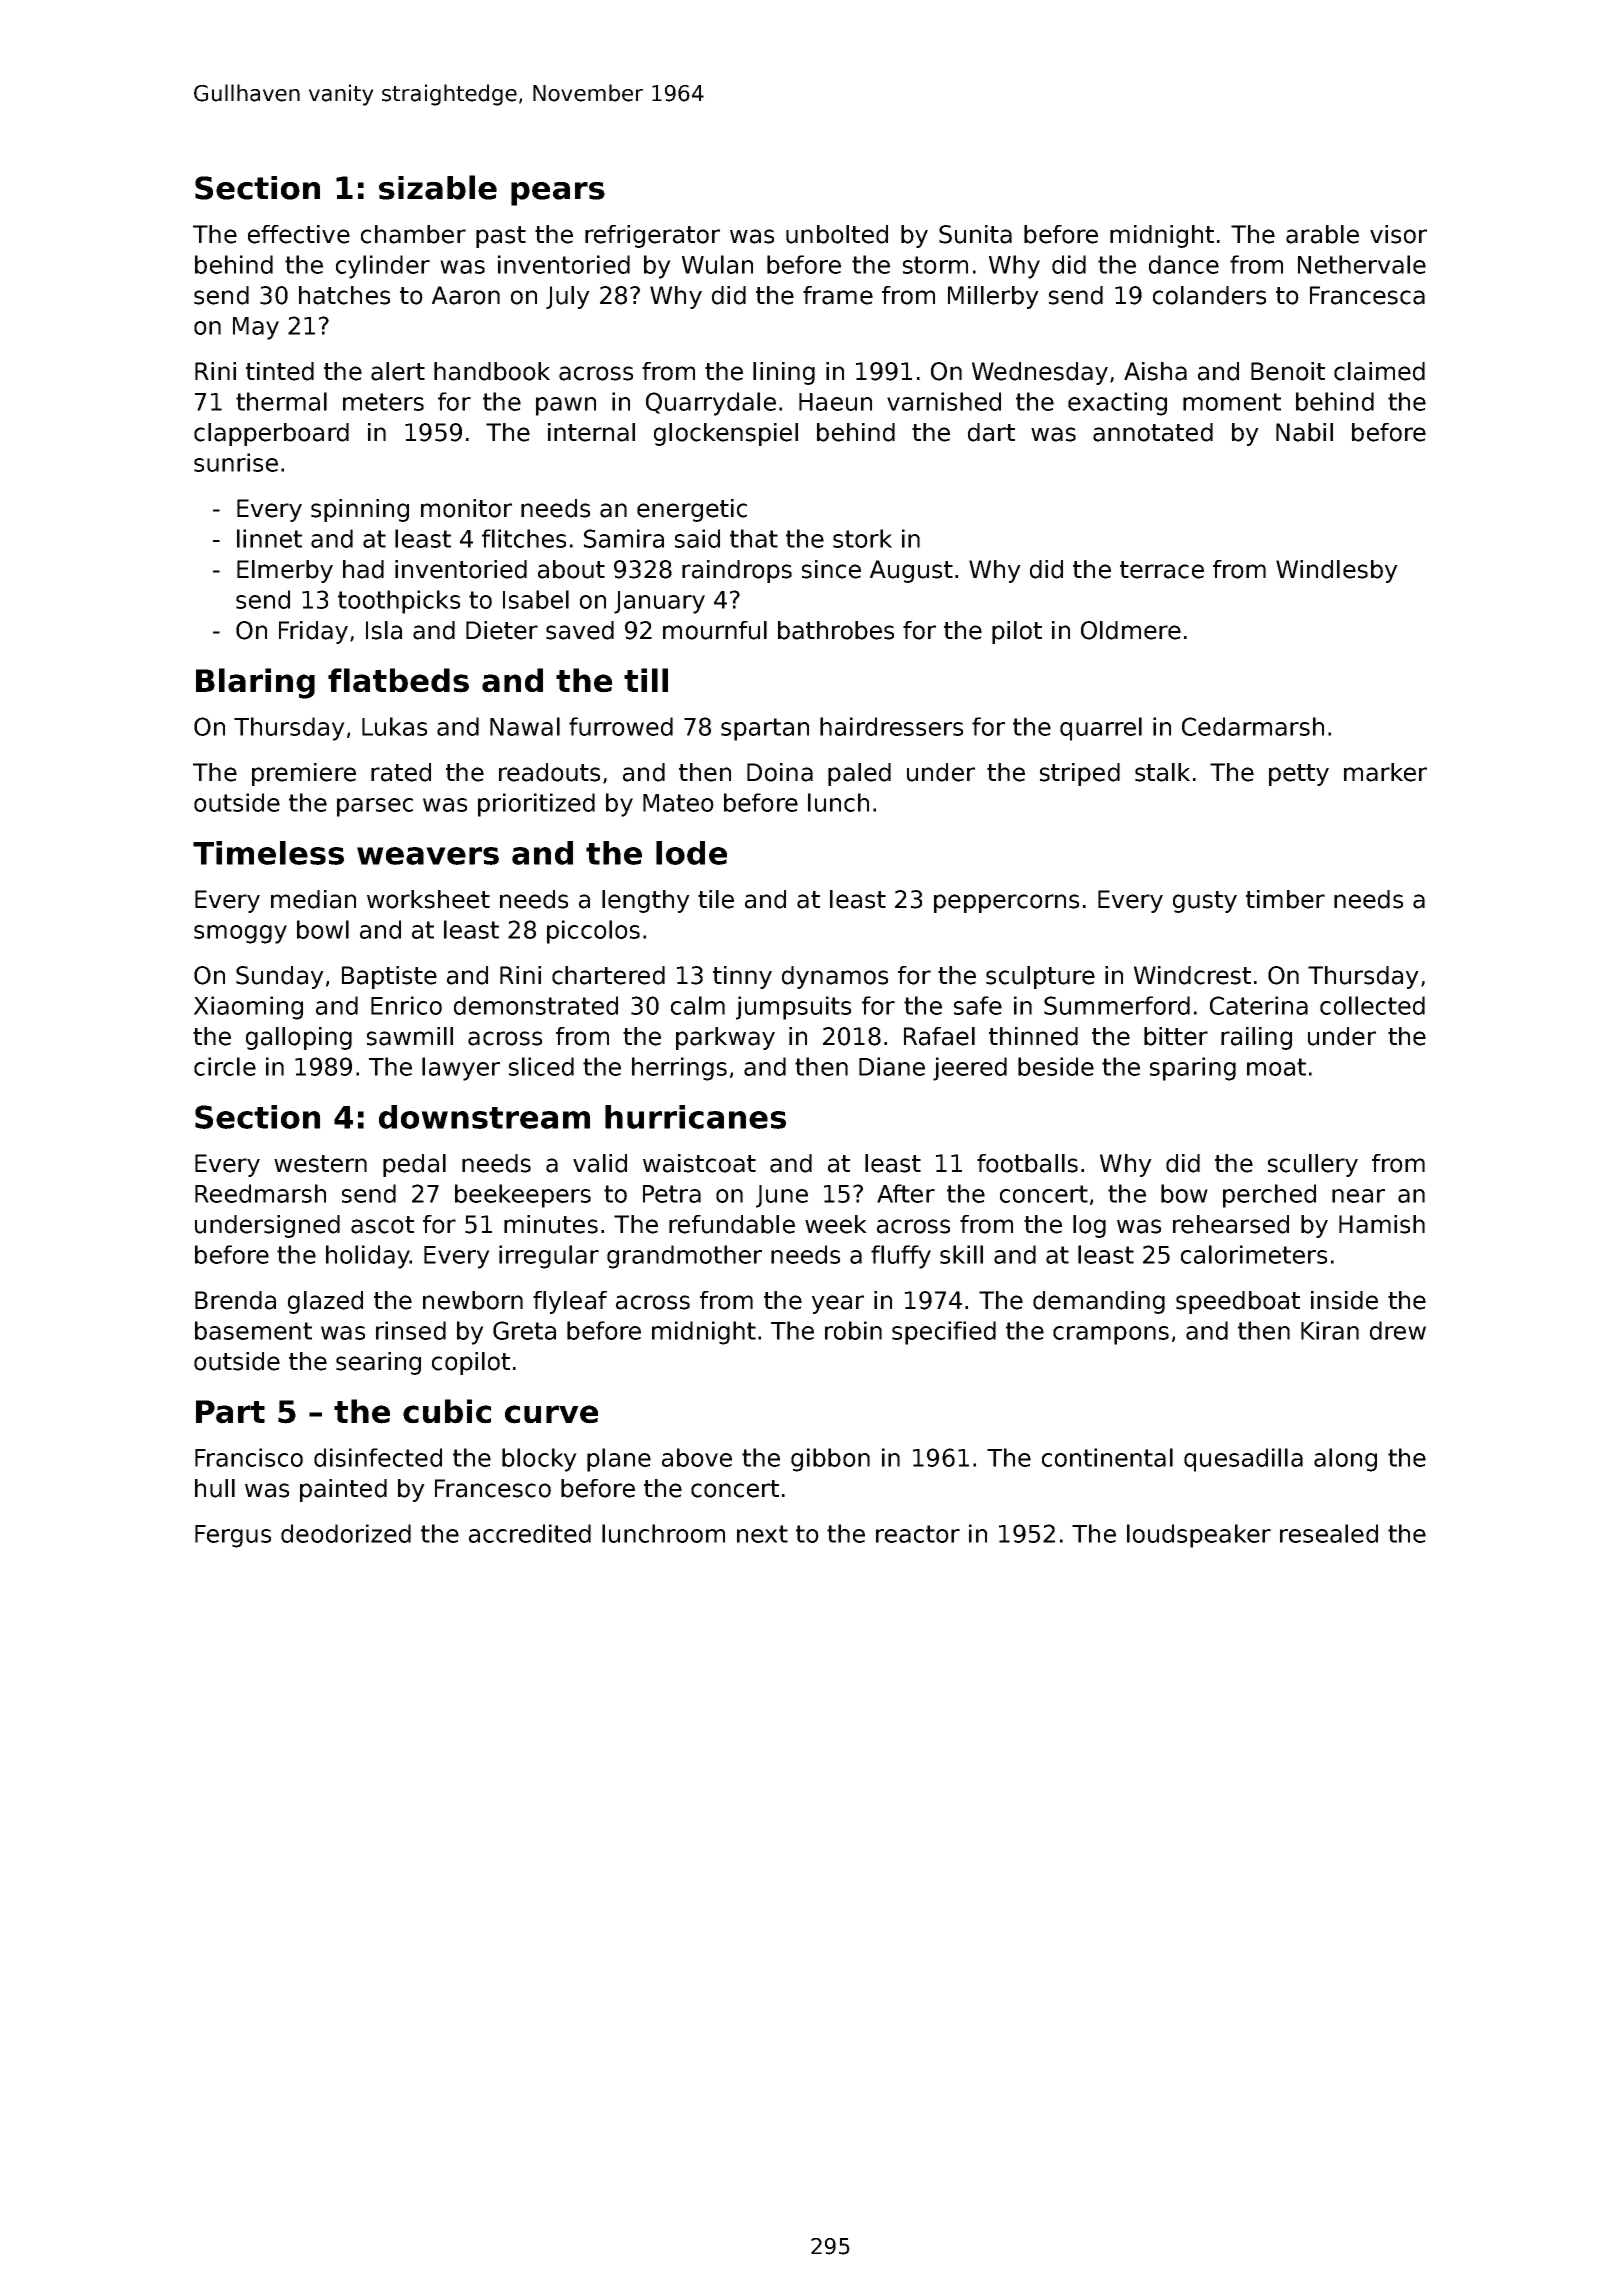 The image size is (1620, 2292). What do you see at coordinates (260, 1193) in the document?
I see `Reedmarsh` at bounding box center [260, 1193].
